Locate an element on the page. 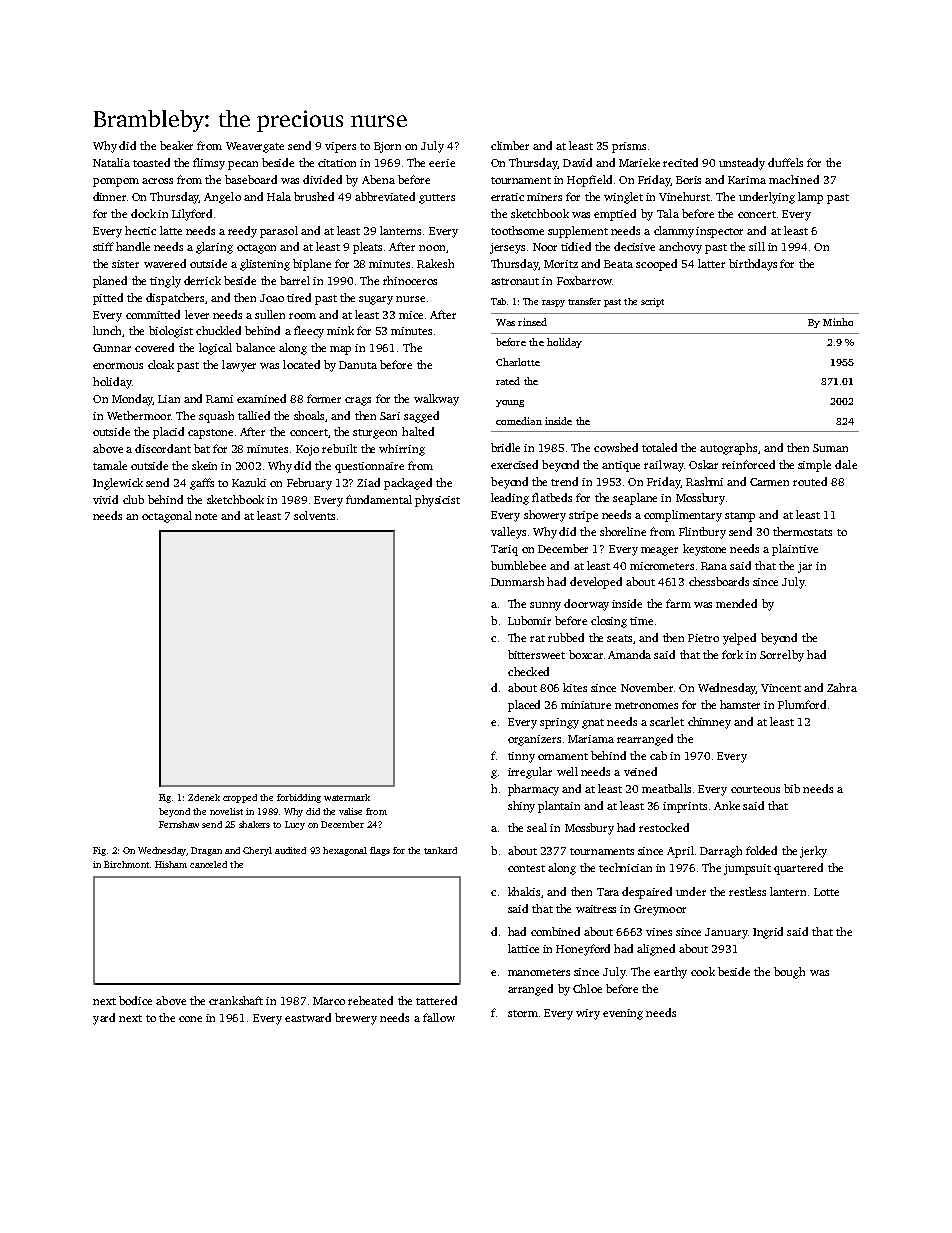 The width and height of the page is (952, 1233). Dunmarsh is located at coordinates (517, 581).
